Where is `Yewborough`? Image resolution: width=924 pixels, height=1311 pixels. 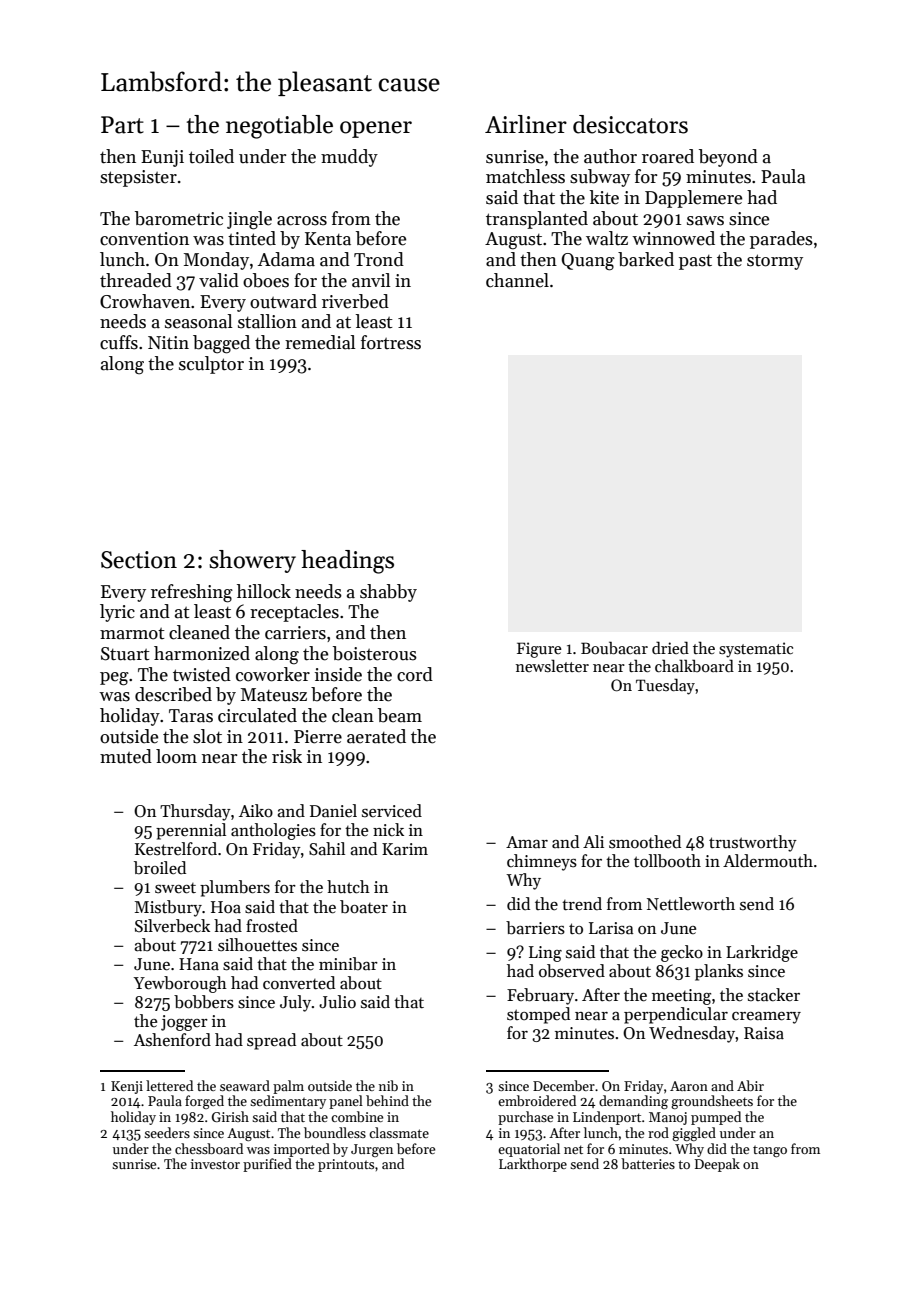
Yewborough is located at coordinates (180, 984).
